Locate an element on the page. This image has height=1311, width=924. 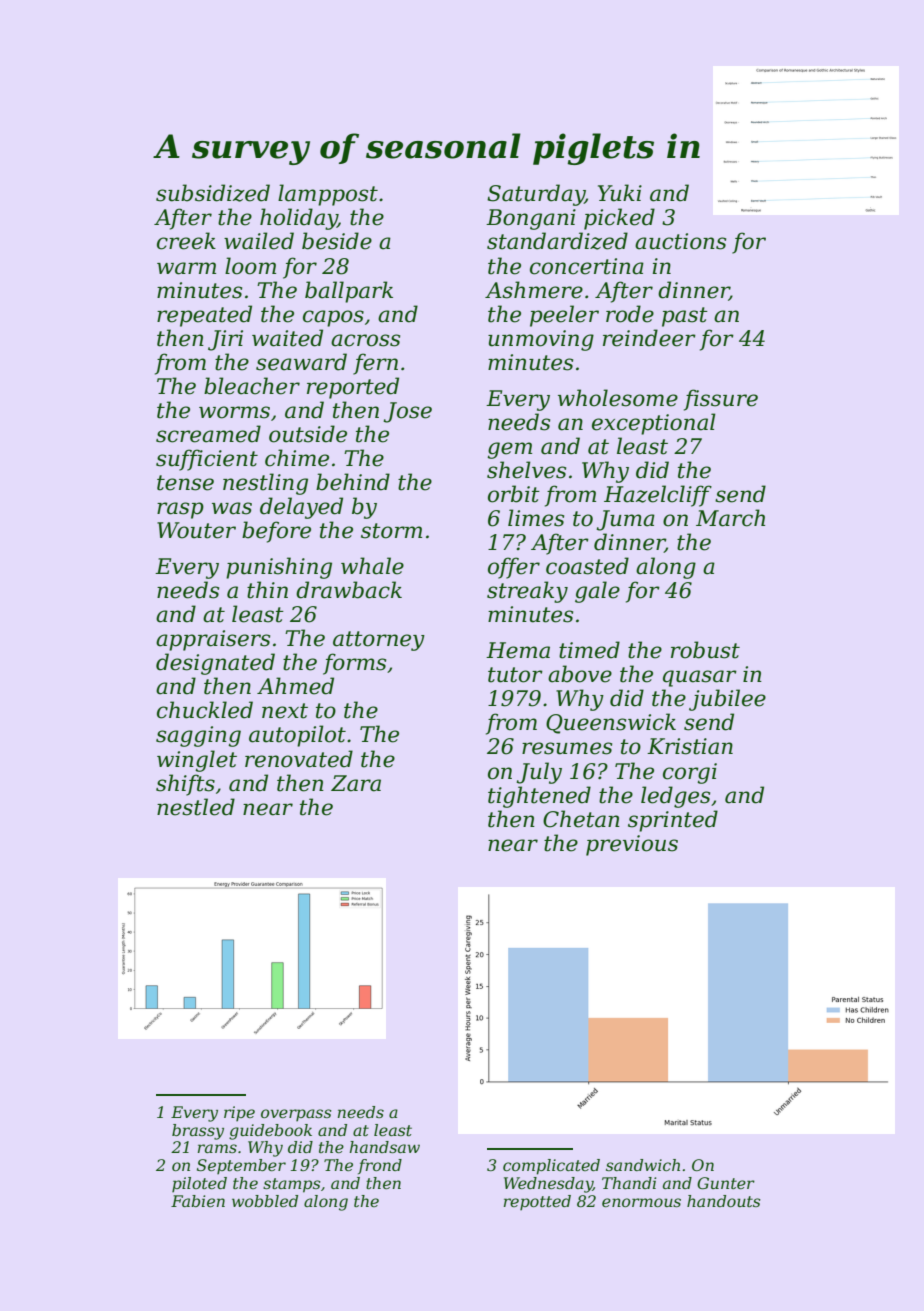
sandwich is located at coordinates (643, 1165).
